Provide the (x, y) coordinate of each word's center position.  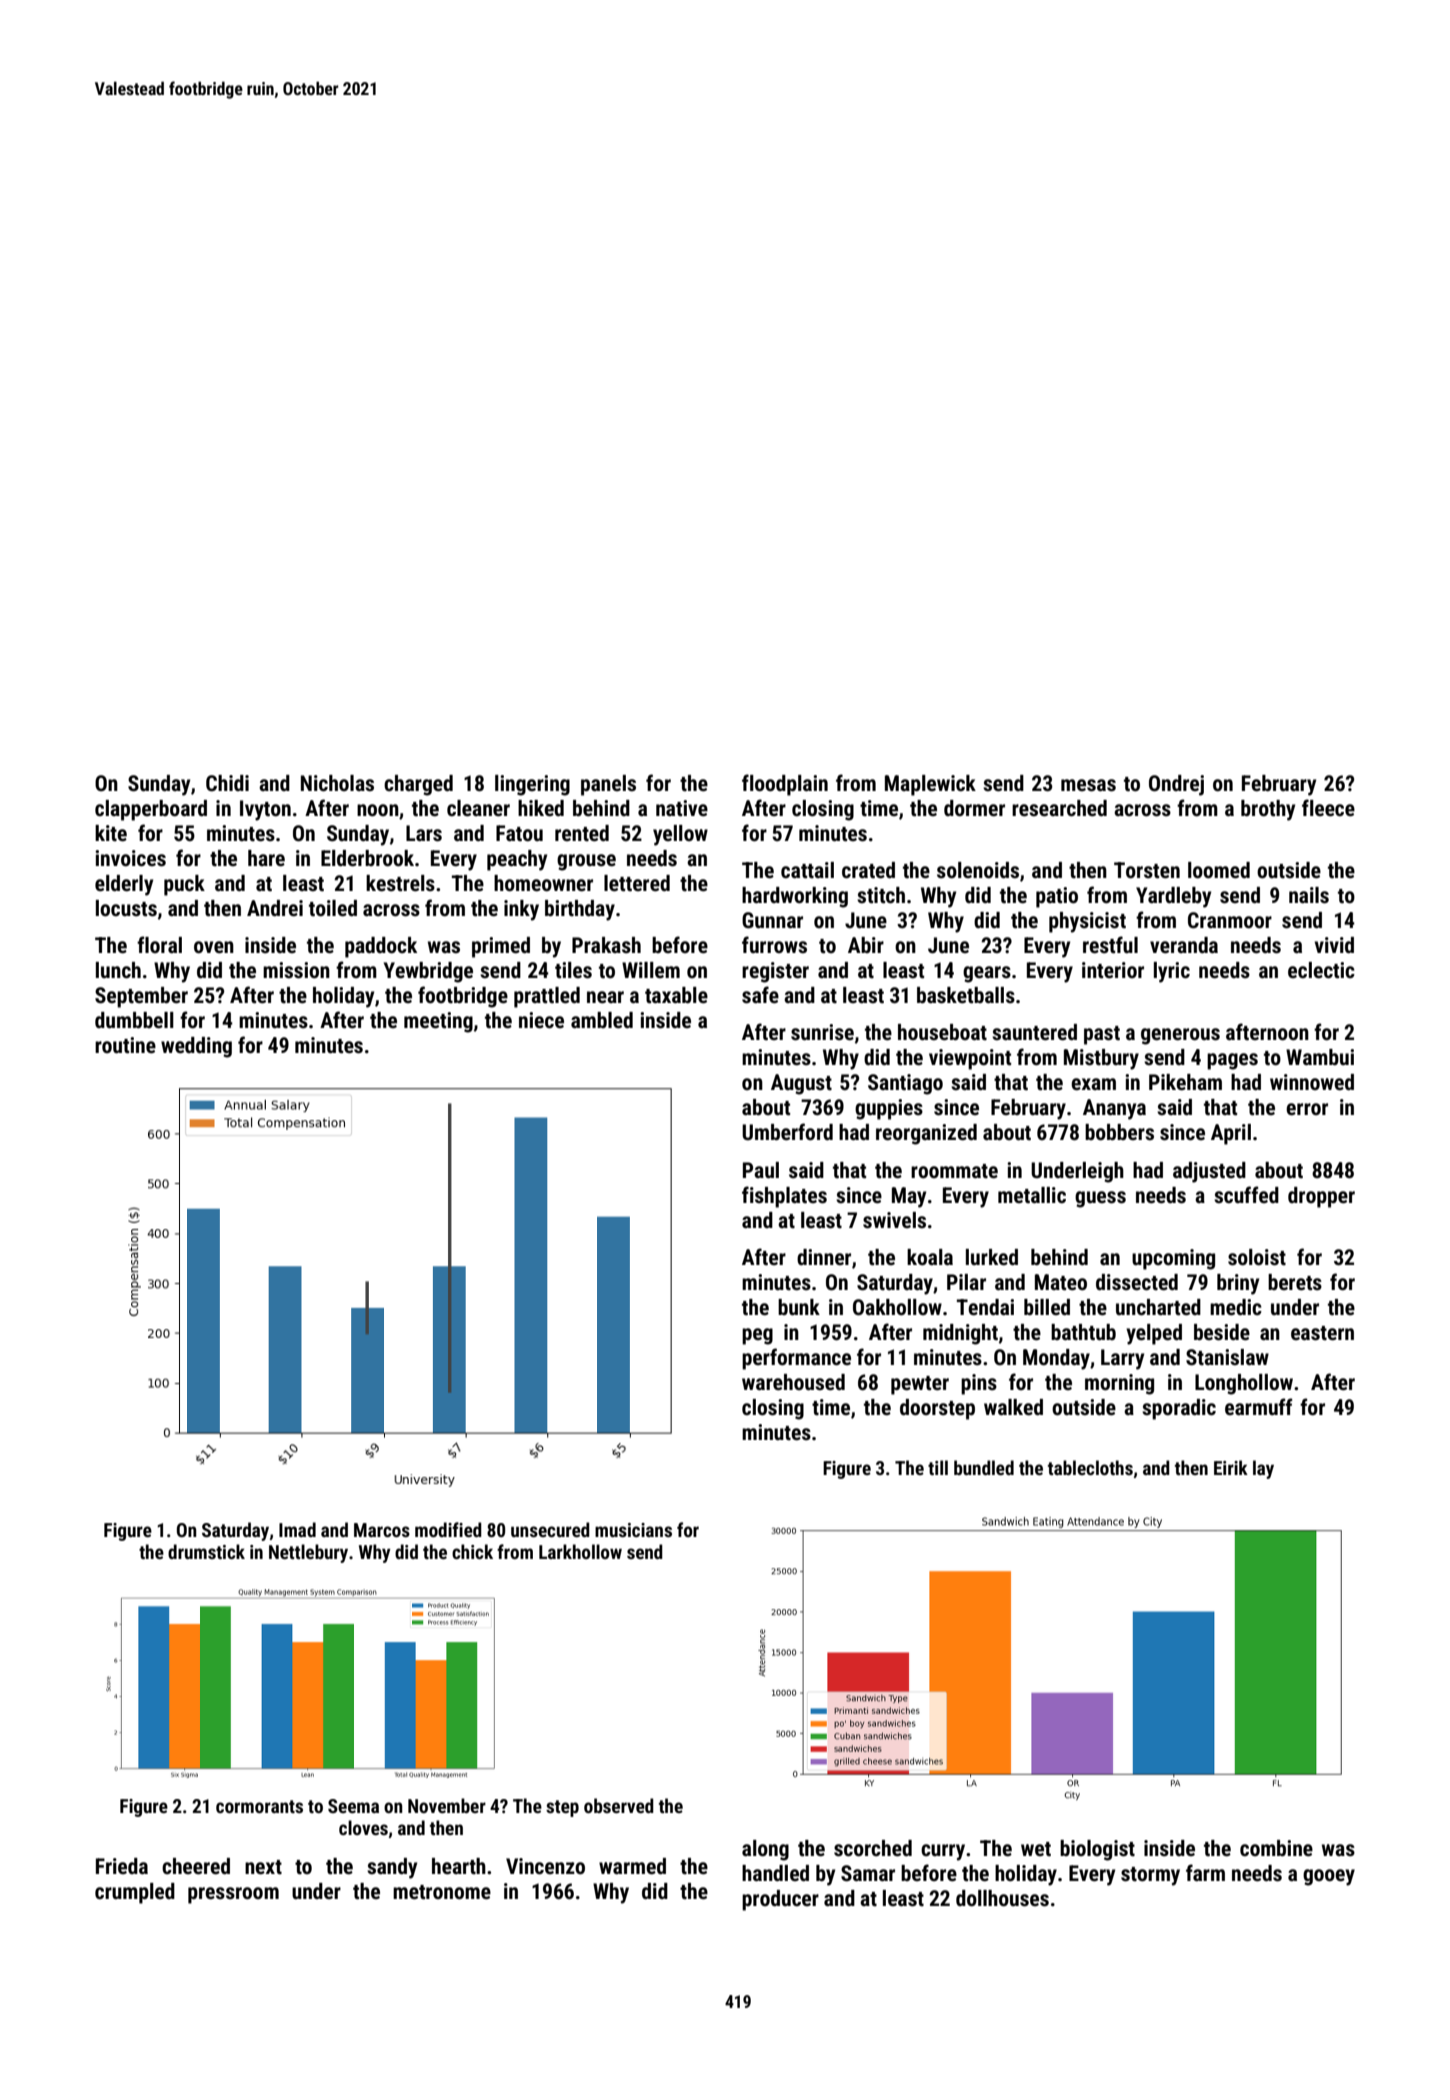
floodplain (785, 785)
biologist (1097, 1850)
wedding (196, 1047)
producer (780, 1900)
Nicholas (337, 783)
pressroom (233, 1895)
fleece (1328, 808)
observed (619, 1805)
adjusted (1209, 1172)
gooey (1329, 1877)
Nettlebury (308, 1553)
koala (930, 1257)
